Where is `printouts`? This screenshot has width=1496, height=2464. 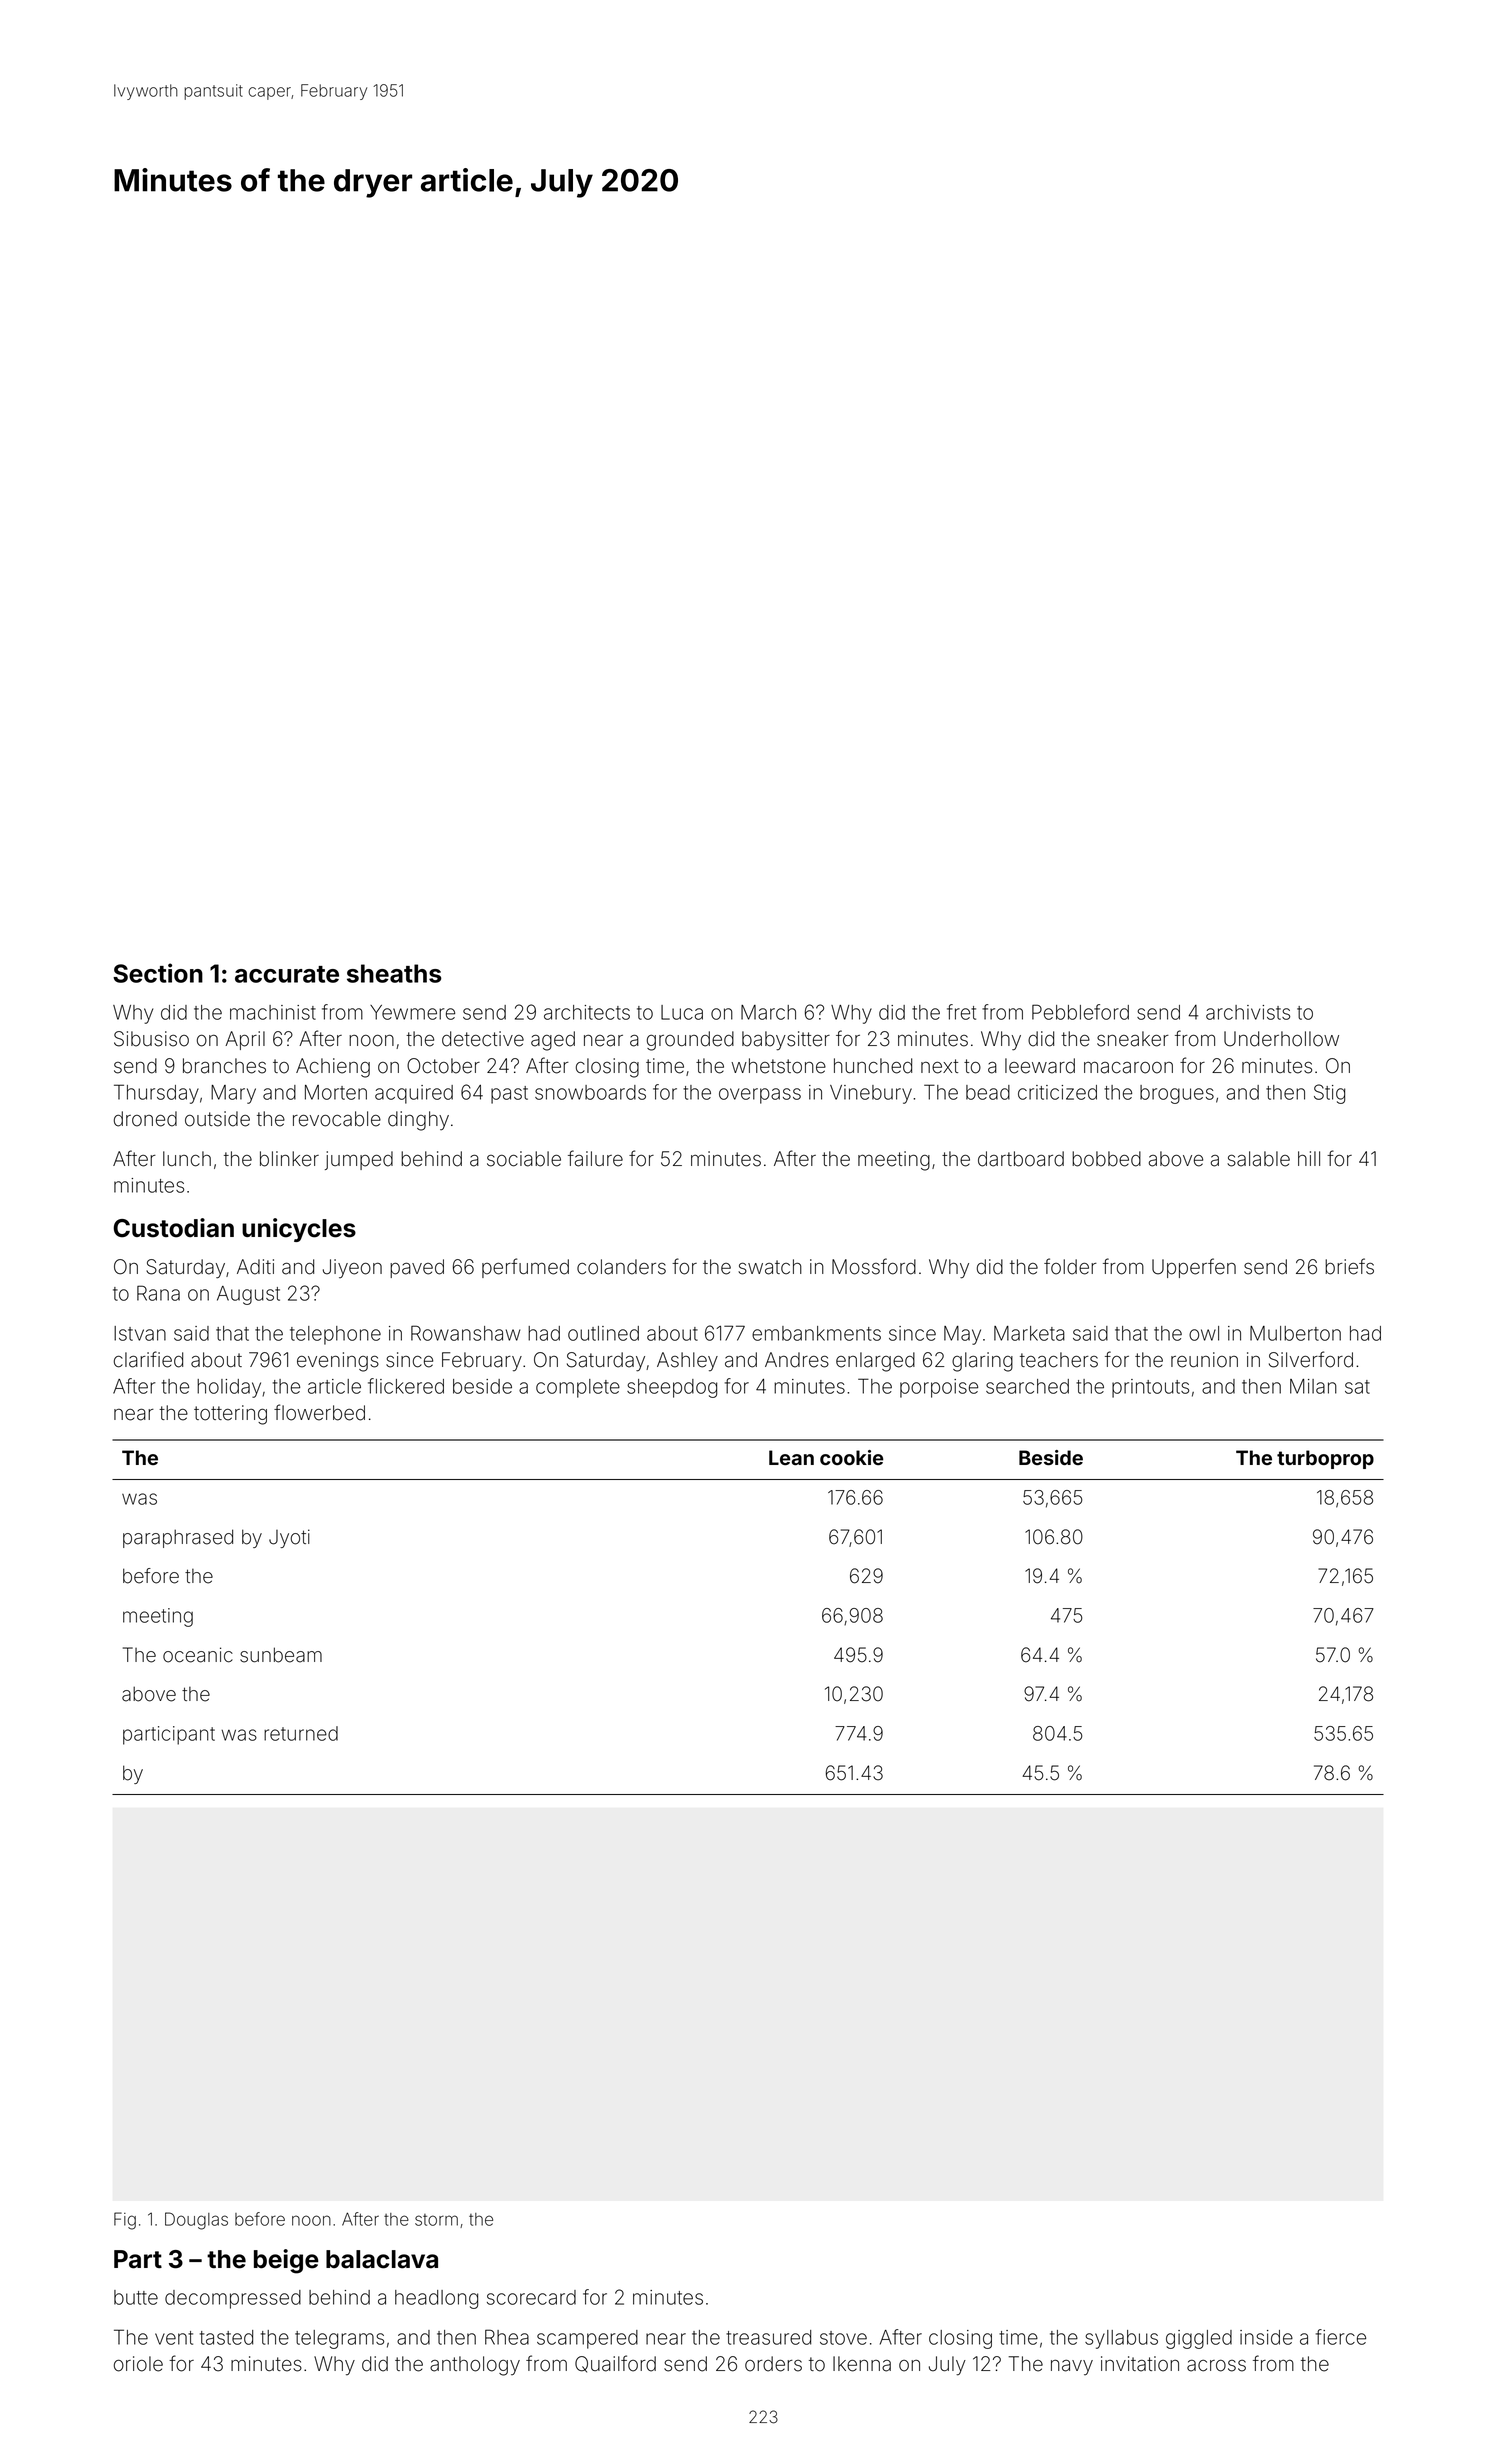 printouts is located at coordinates (1150, 1388).
